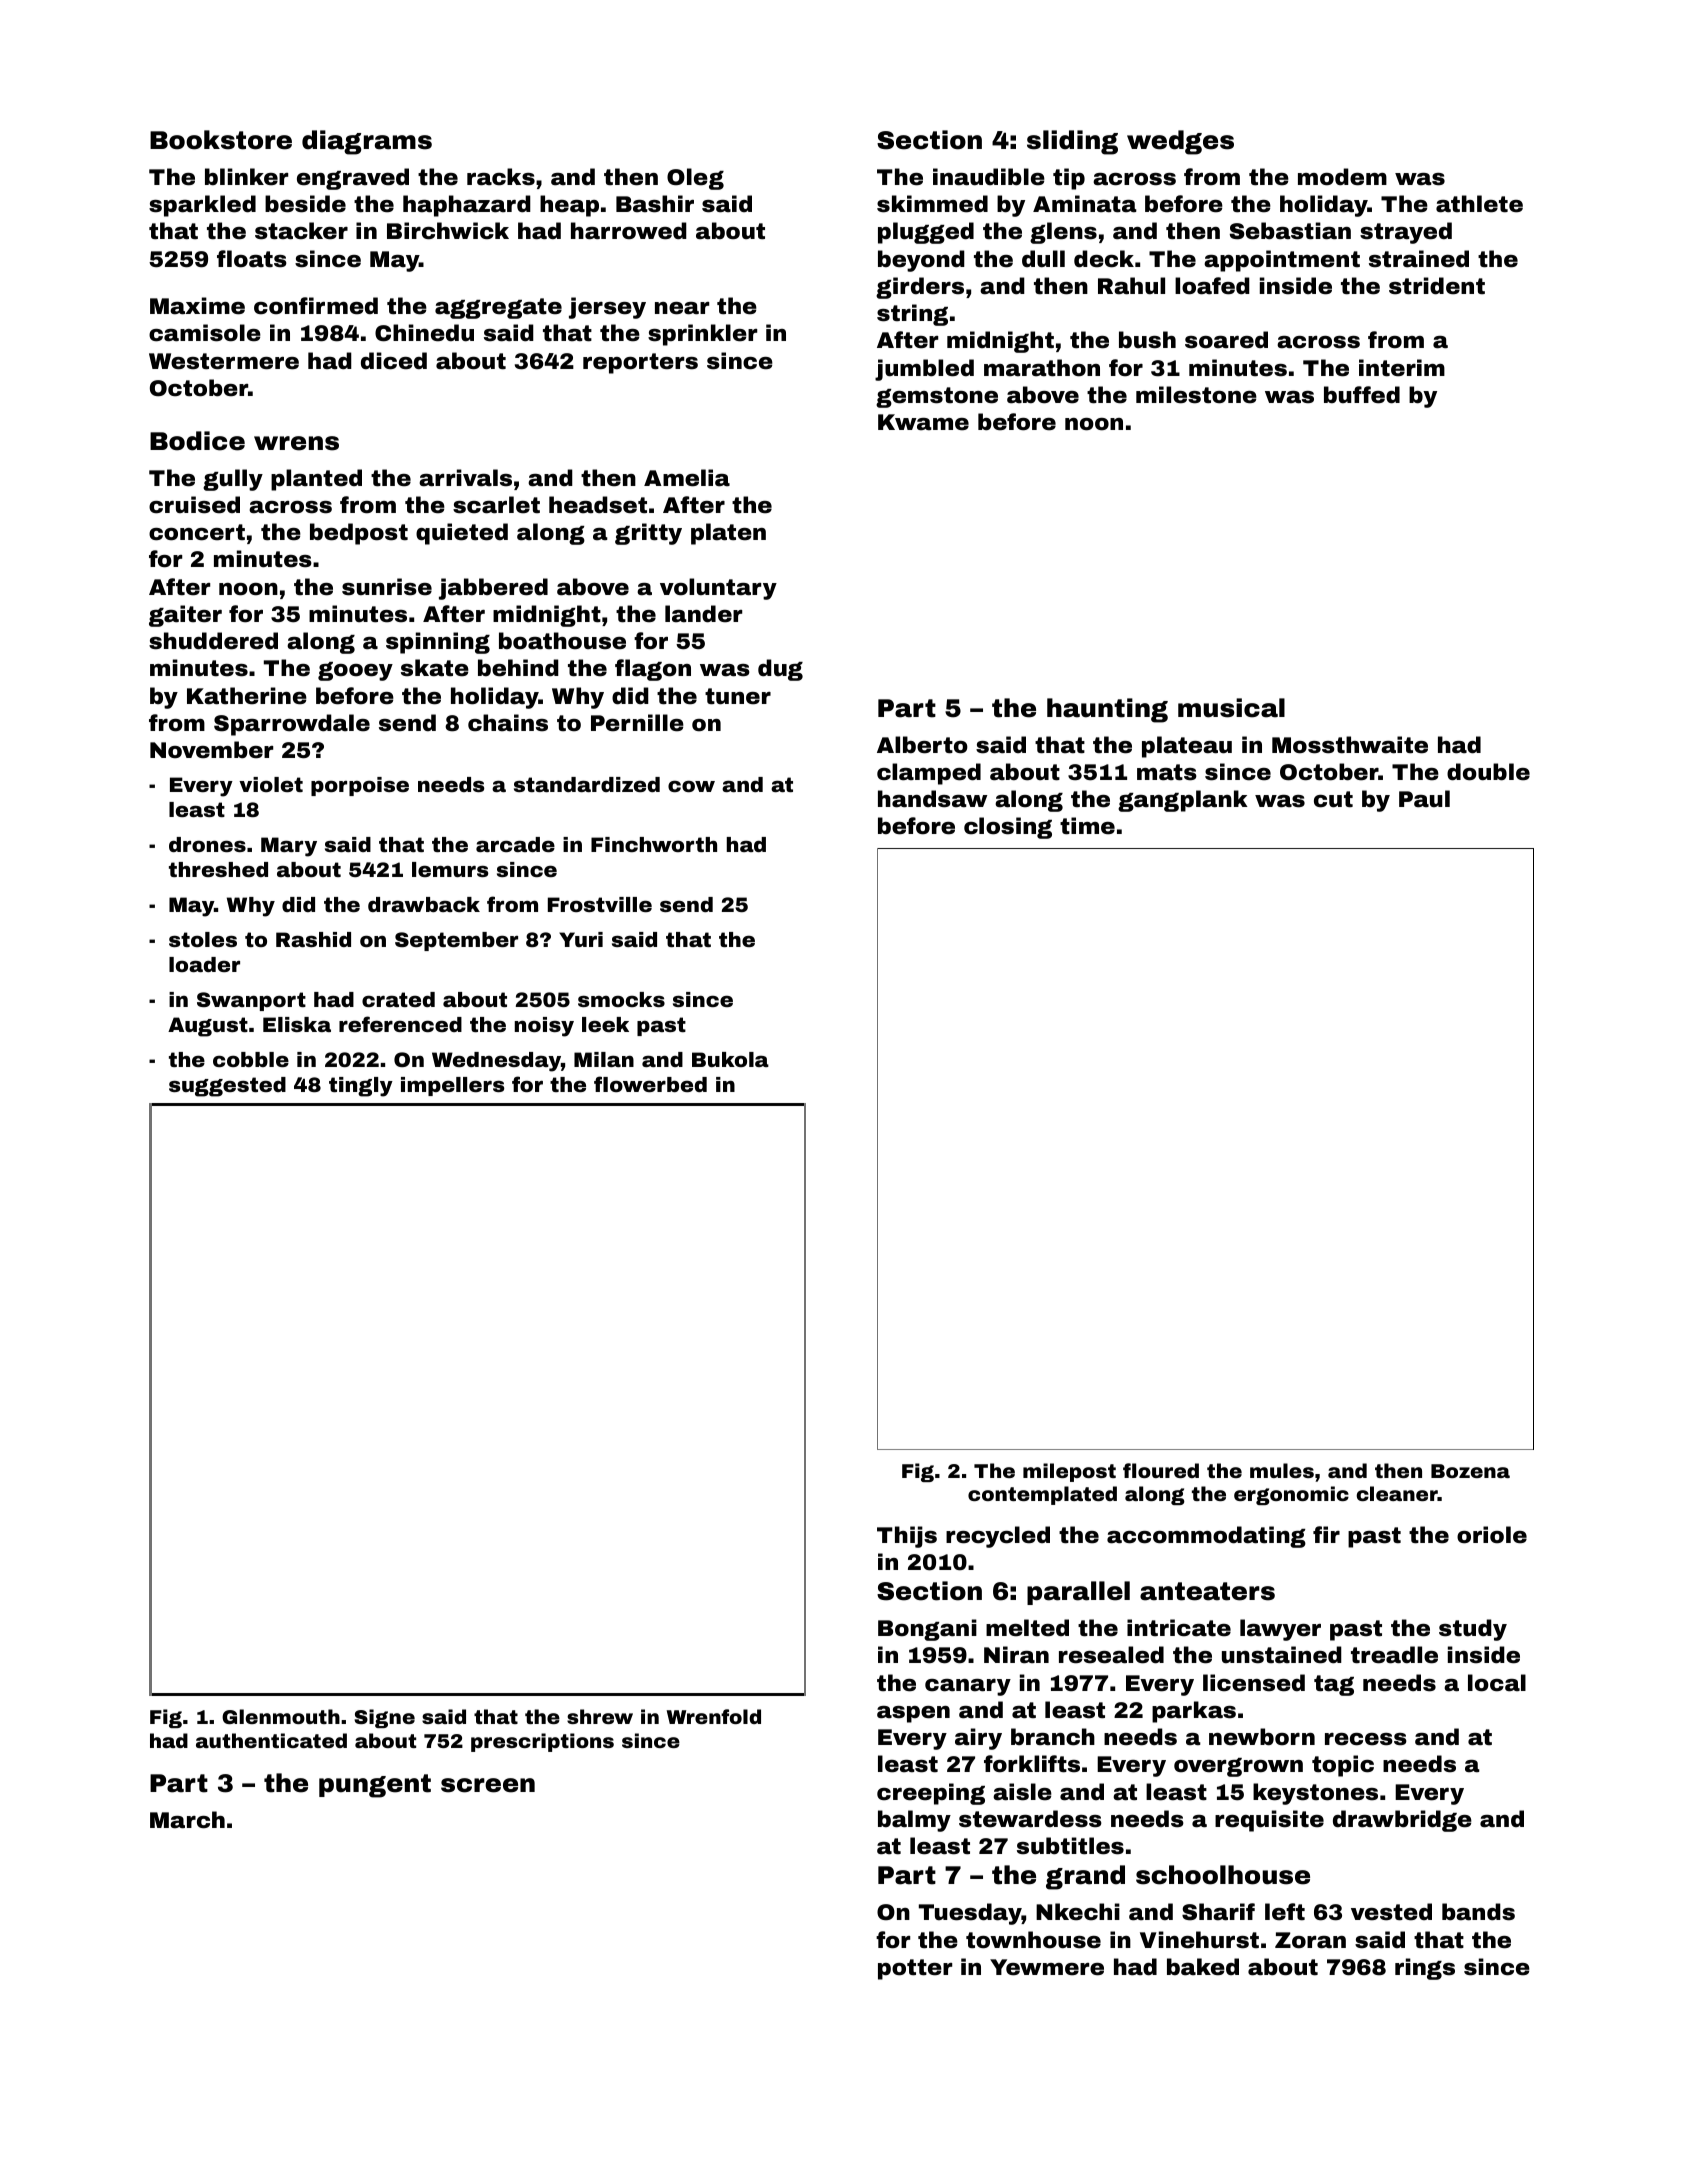  What do you see at coordinates (714, 1716) in the screenshot?
I see `Wrenfold` at bounding box center [714, 1716].
